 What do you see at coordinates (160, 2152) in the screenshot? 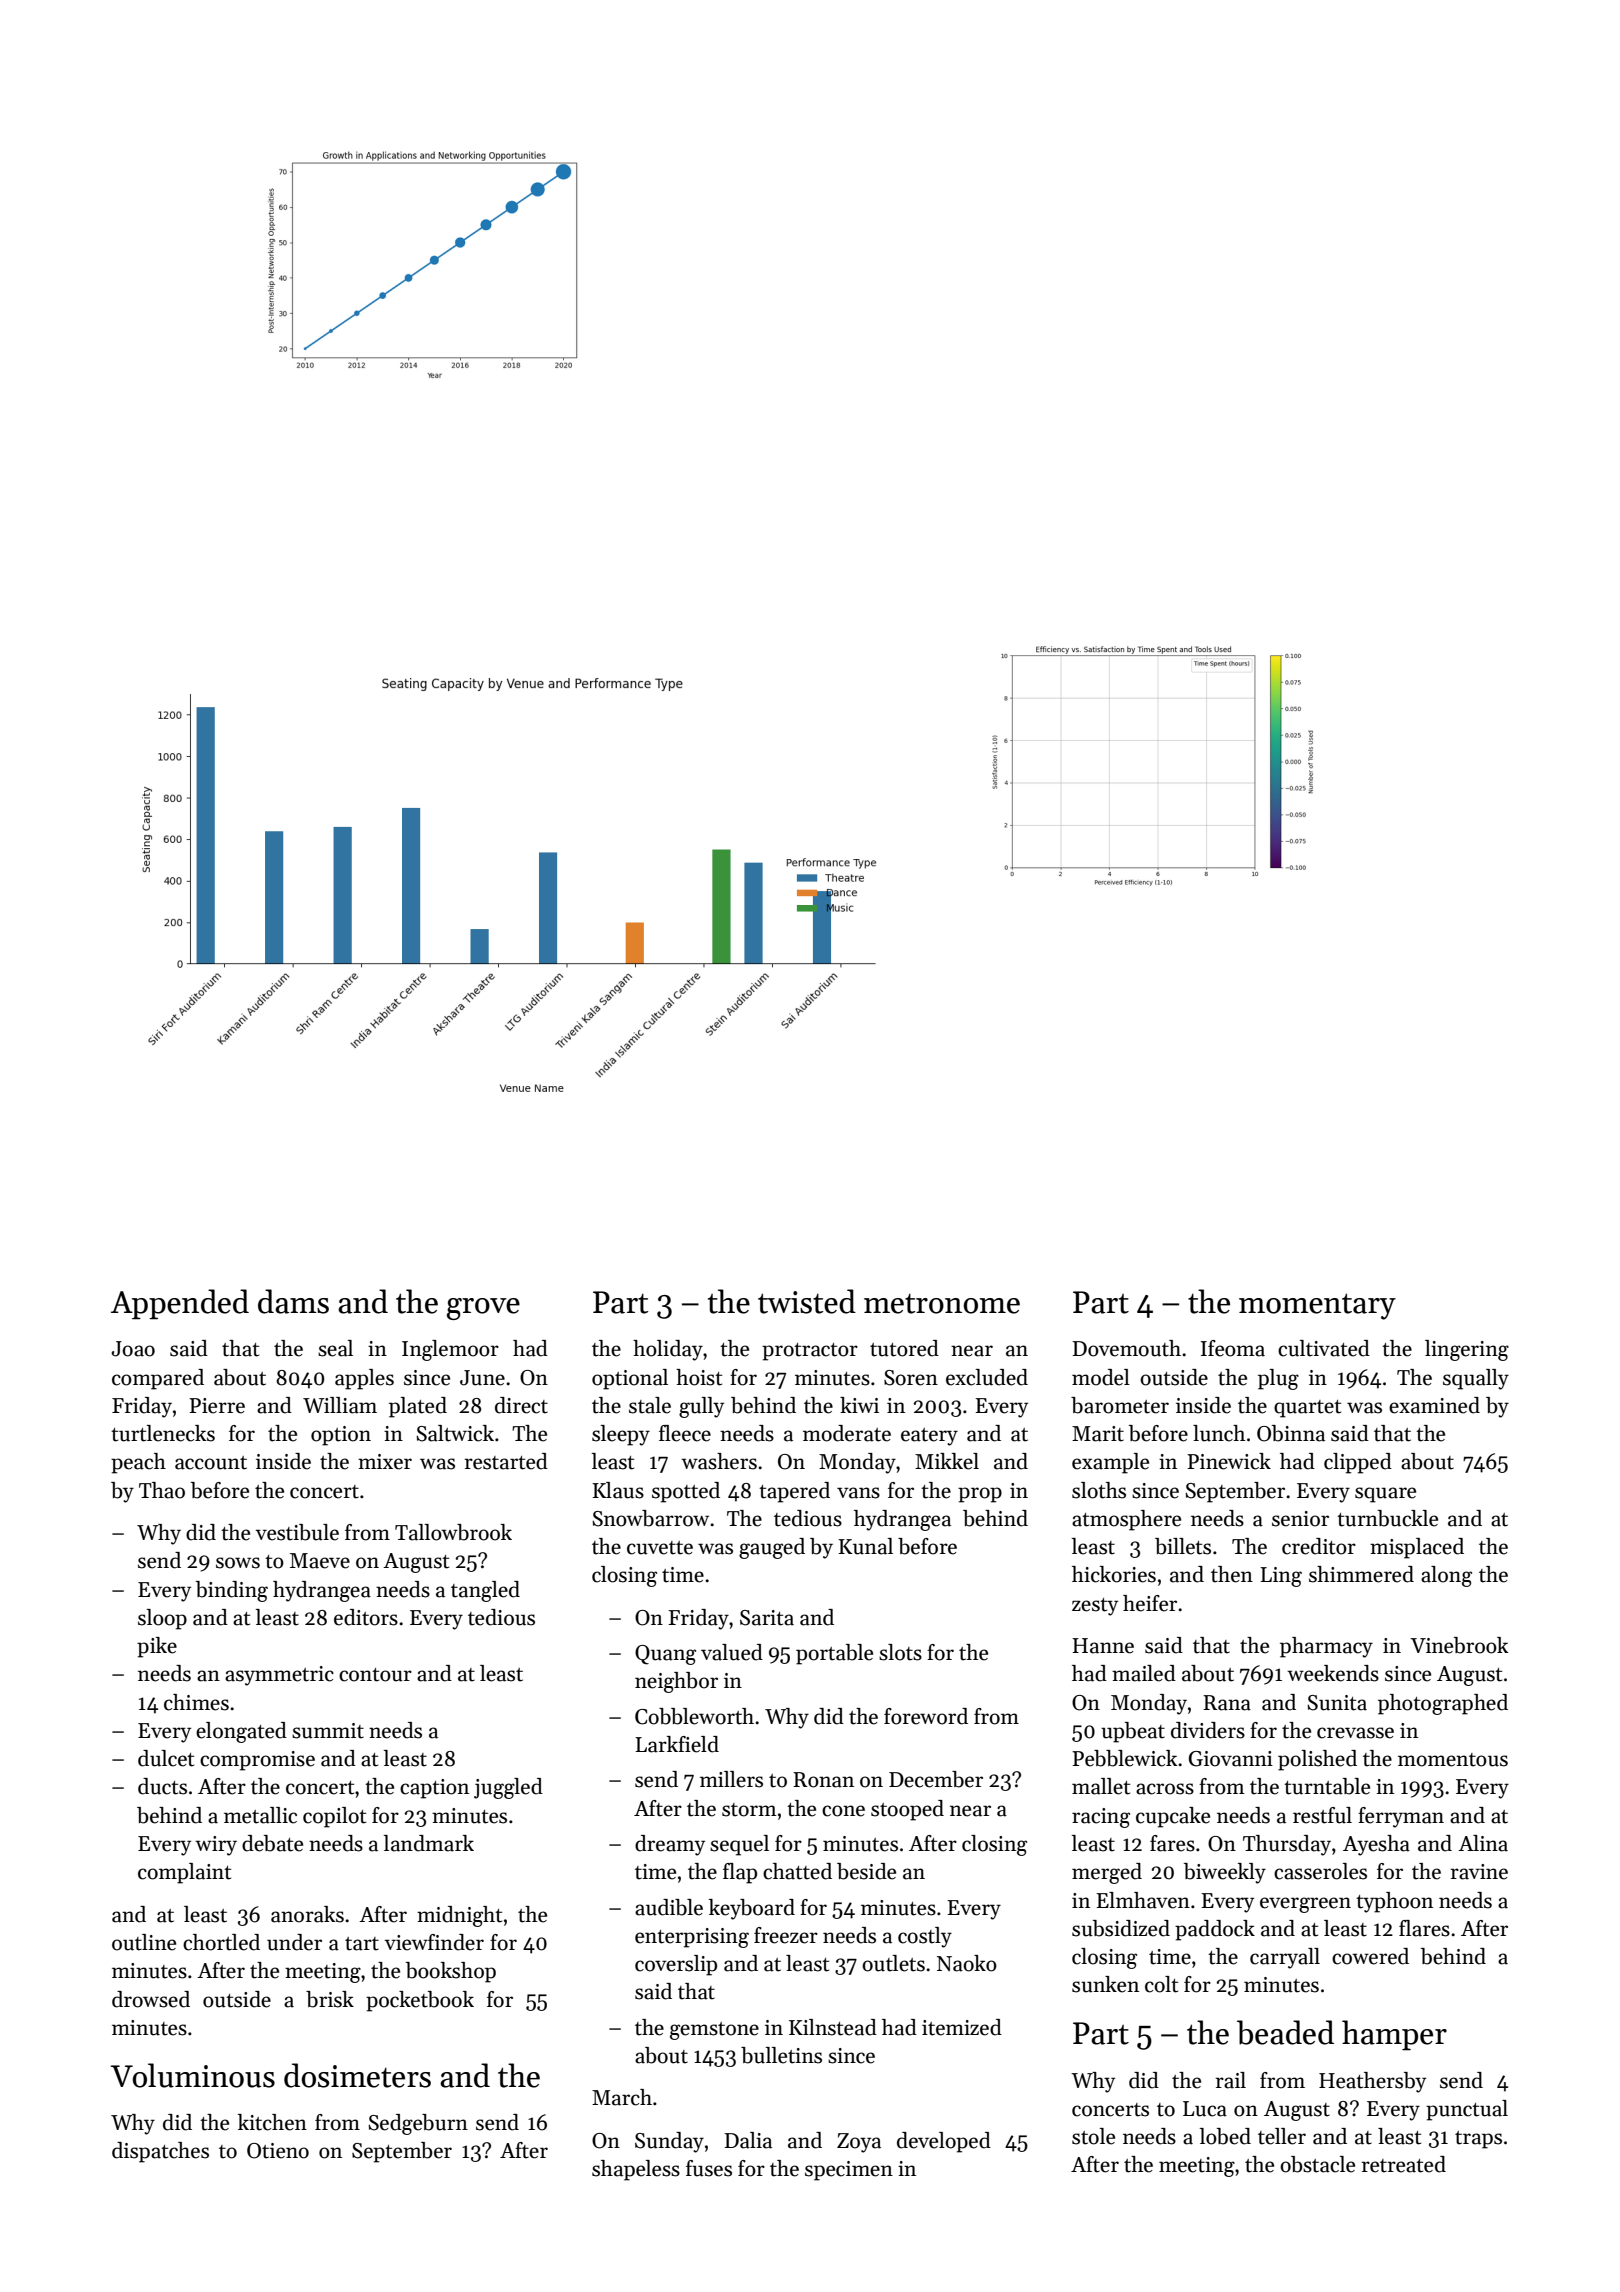
I see `dispatches` at bounding box center [160, 2152].
